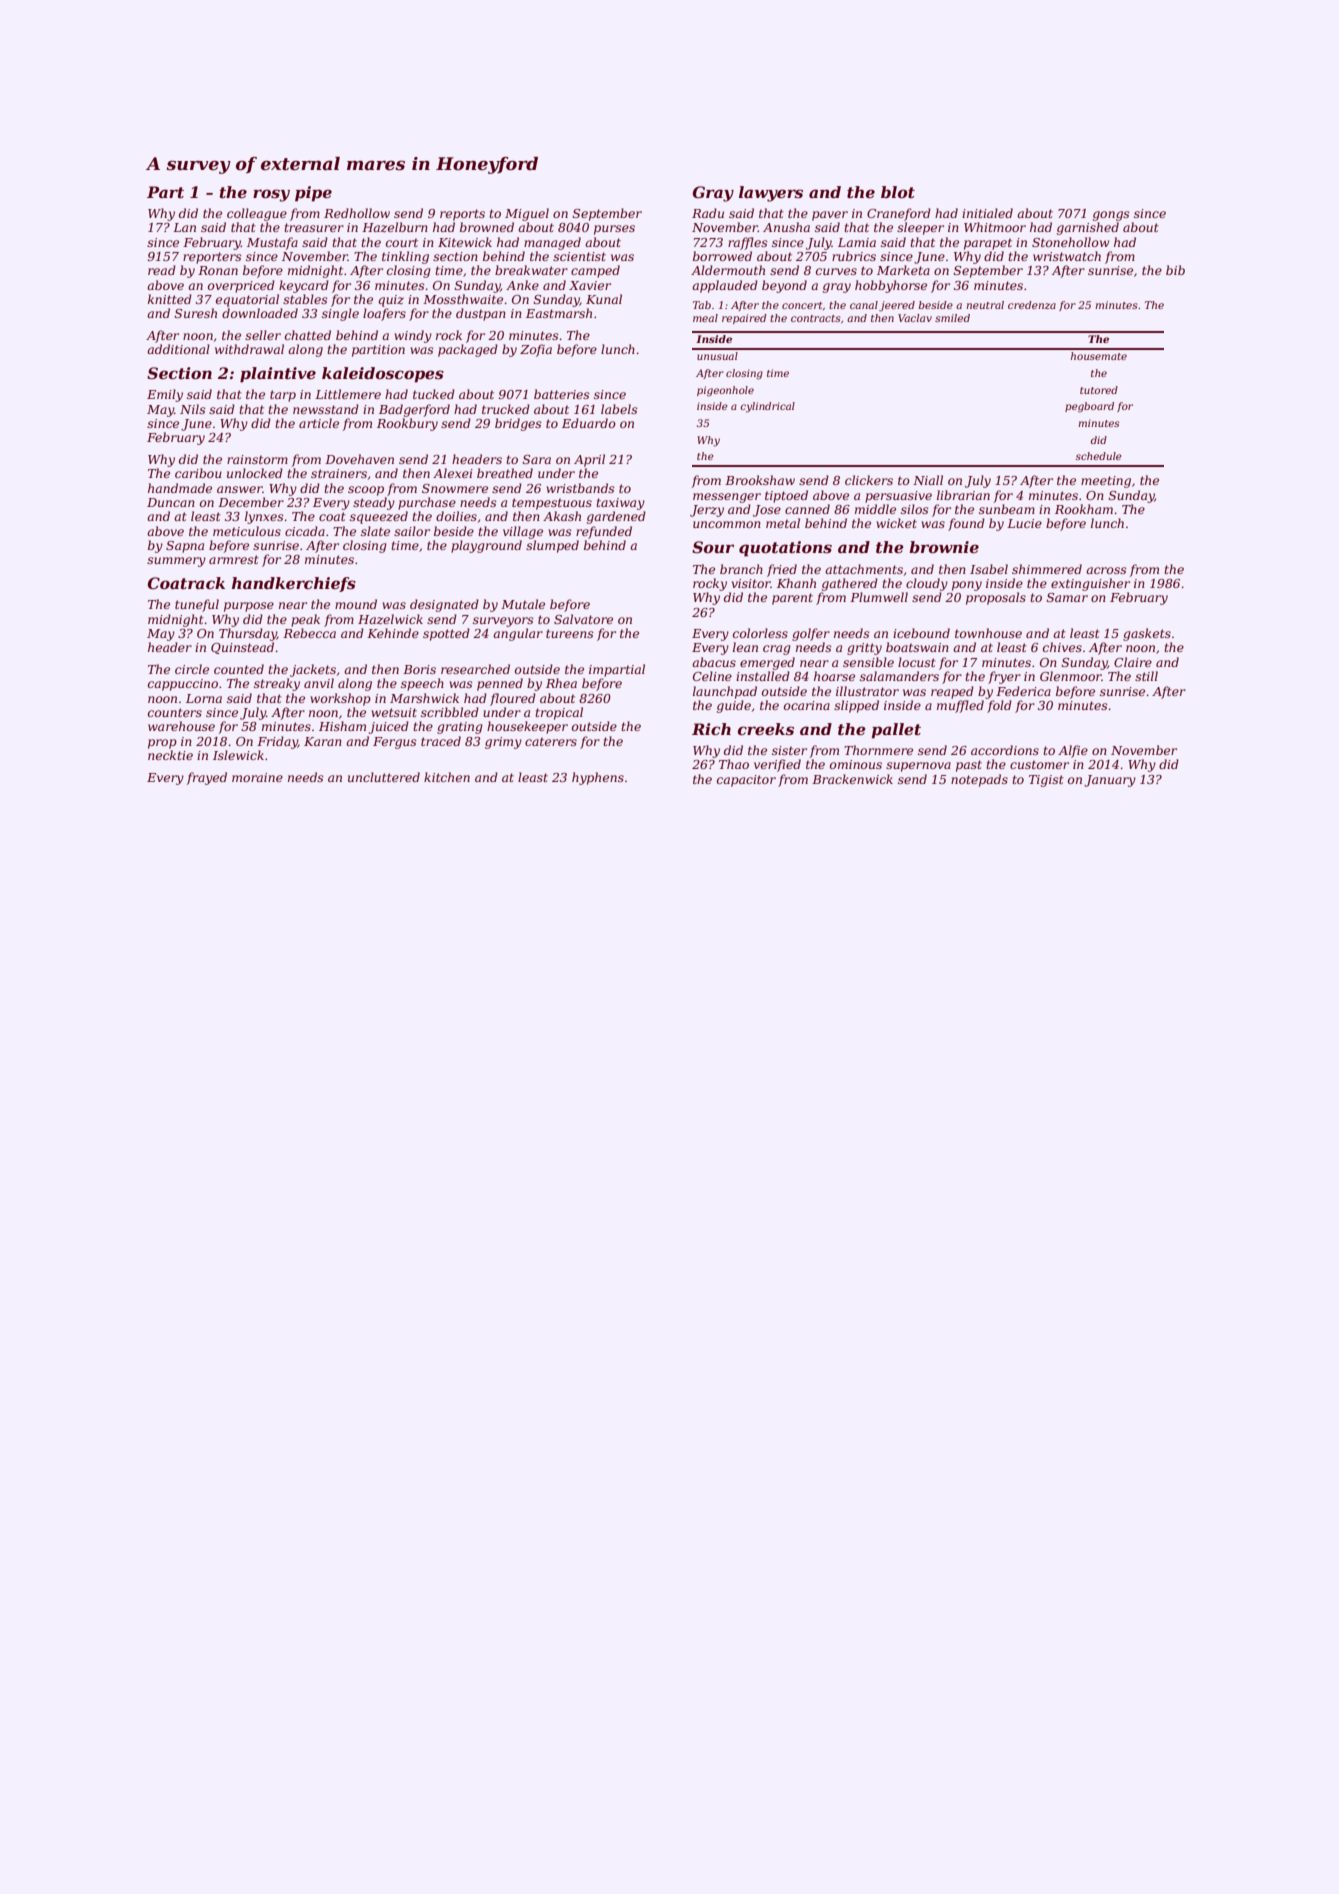 The width and height of the screenshot is (1339, 1894). I want to click on blot, so click(898, 192).
